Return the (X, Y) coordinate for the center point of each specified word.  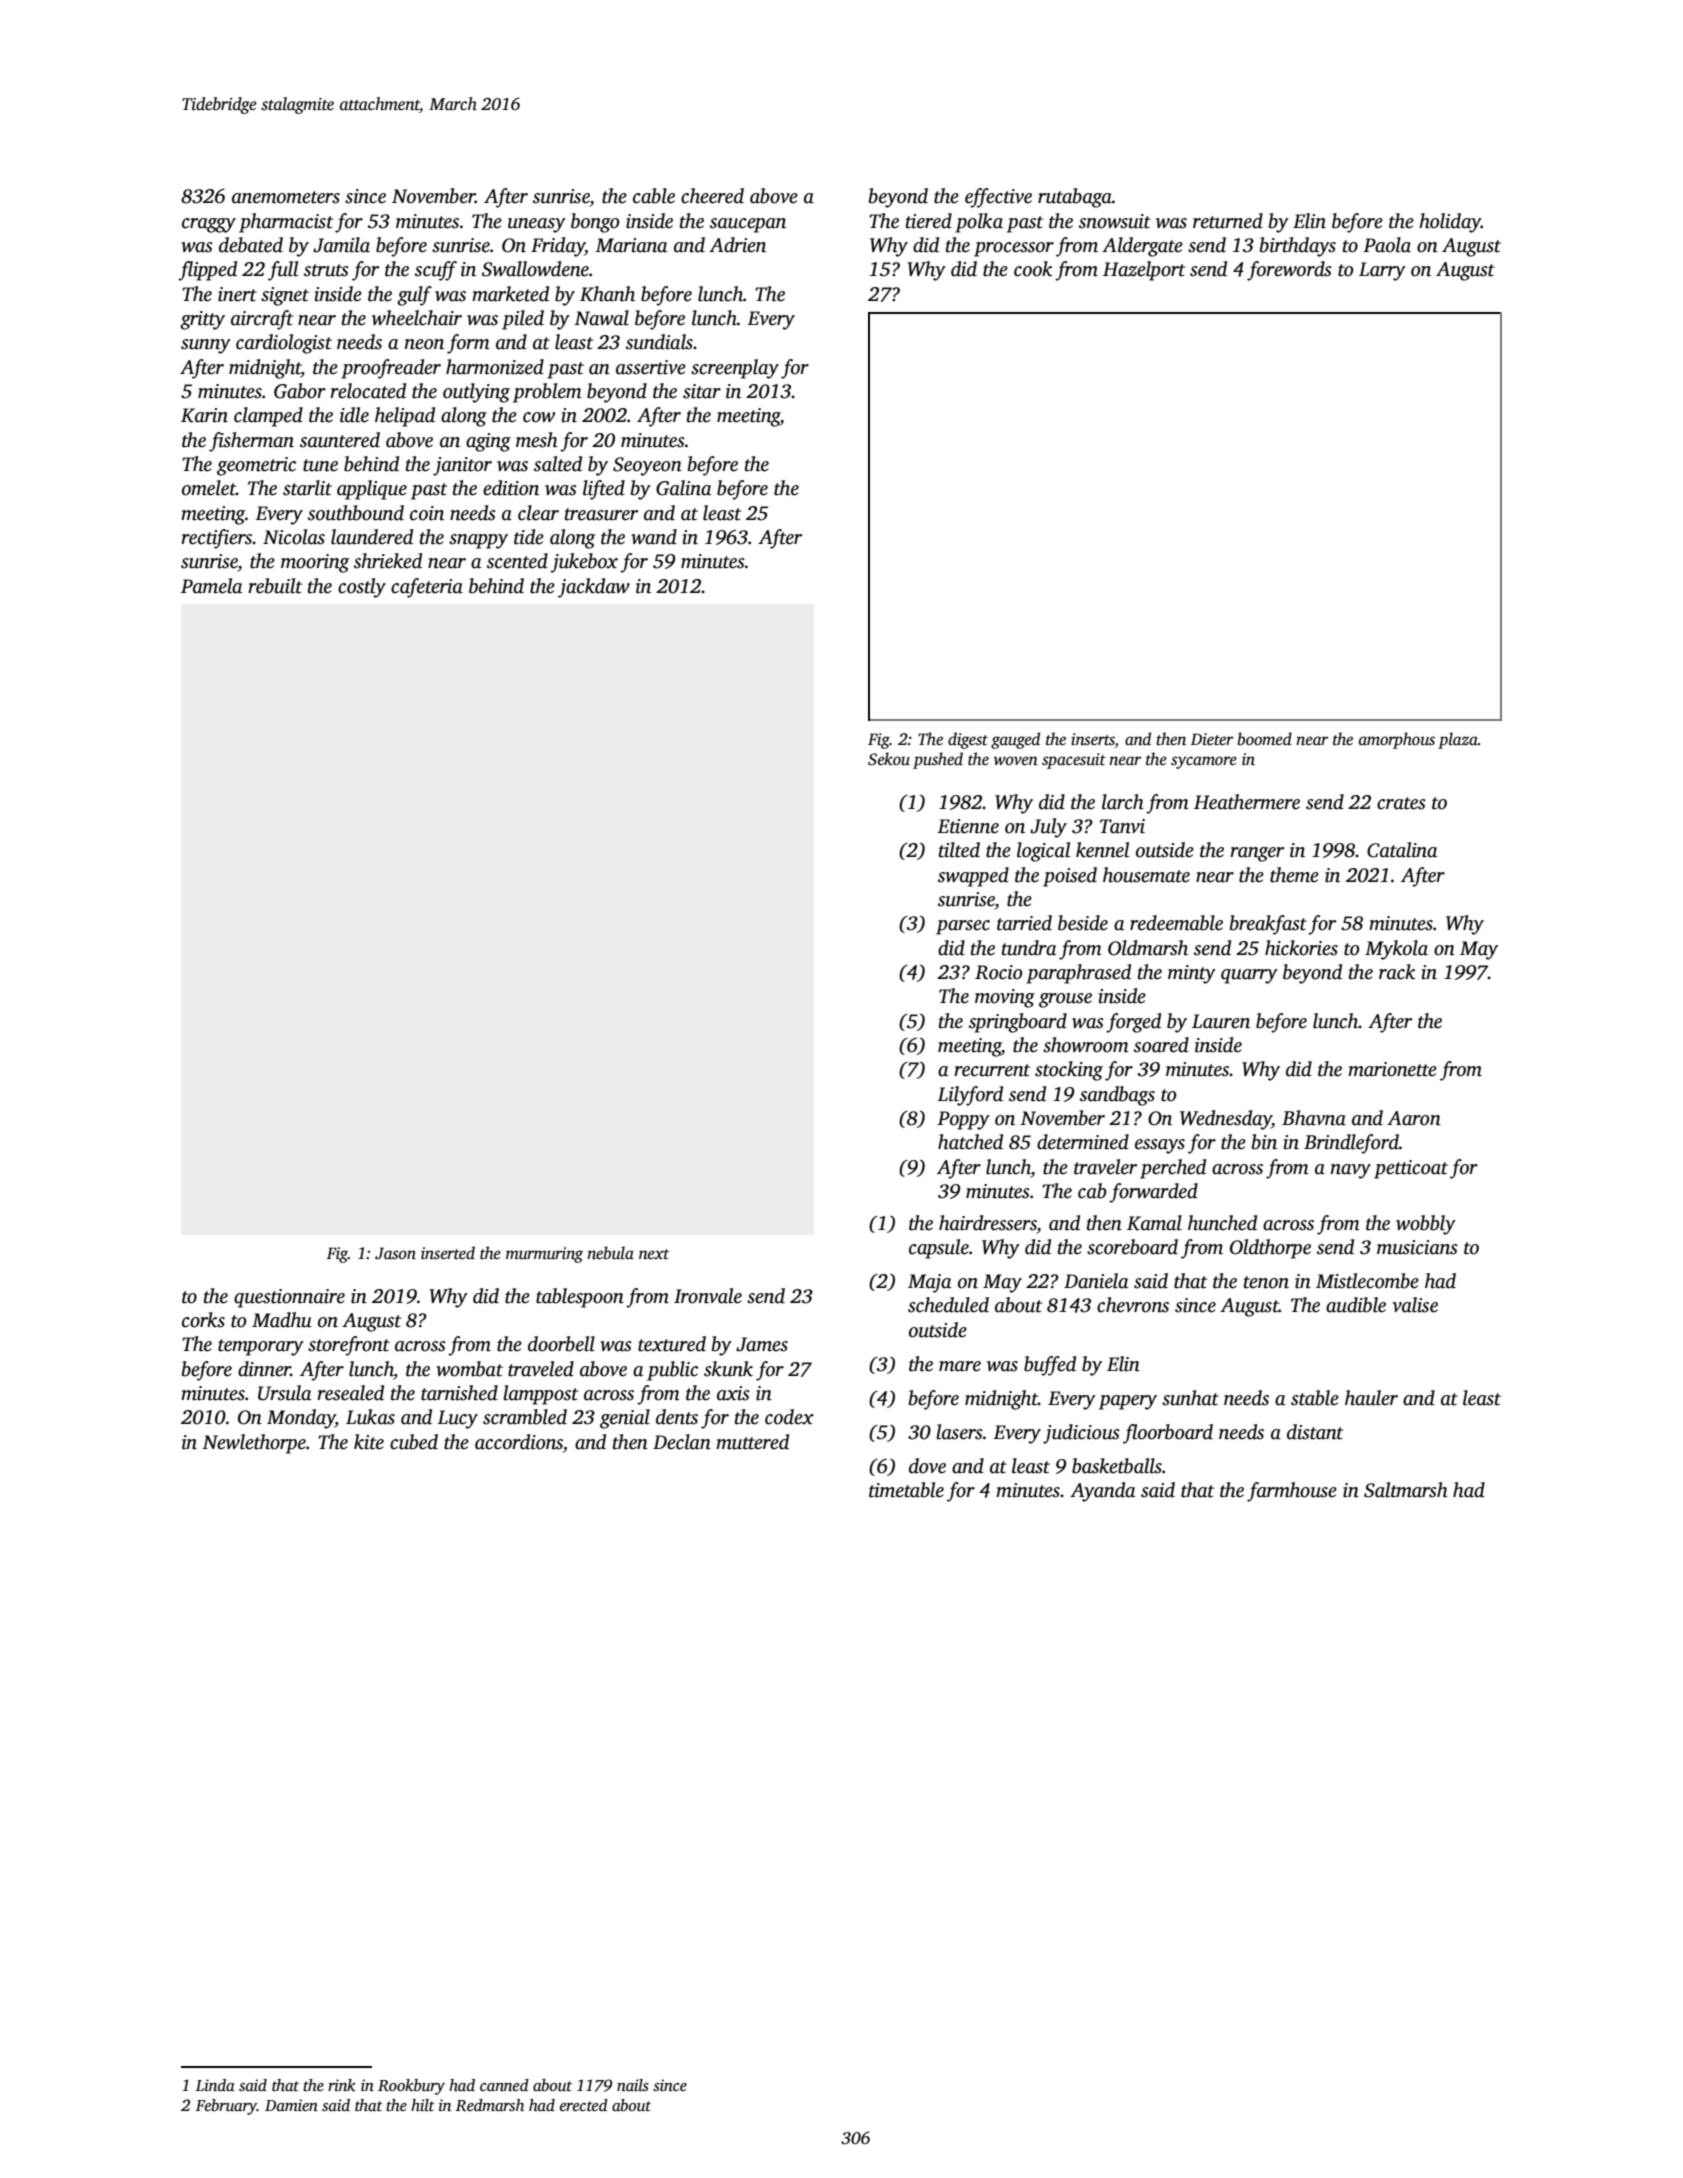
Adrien (737, 245)
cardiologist (284, 344)
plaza (1458, 740)
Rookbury (411, 2087)
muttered (752, 1442)
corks (203, 1320)
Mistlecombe (1367, 1281)
